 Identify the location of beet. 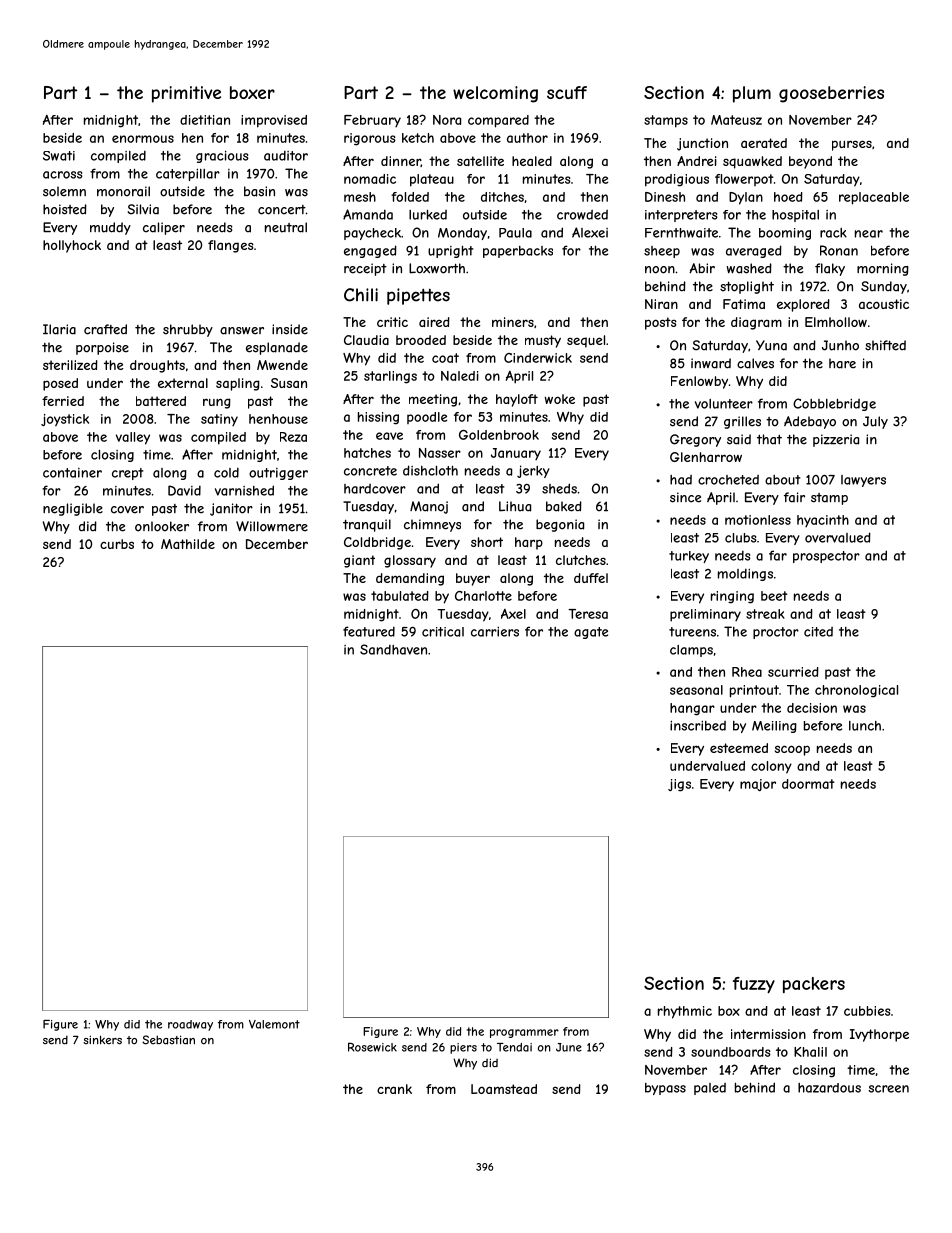
(774, 596).
